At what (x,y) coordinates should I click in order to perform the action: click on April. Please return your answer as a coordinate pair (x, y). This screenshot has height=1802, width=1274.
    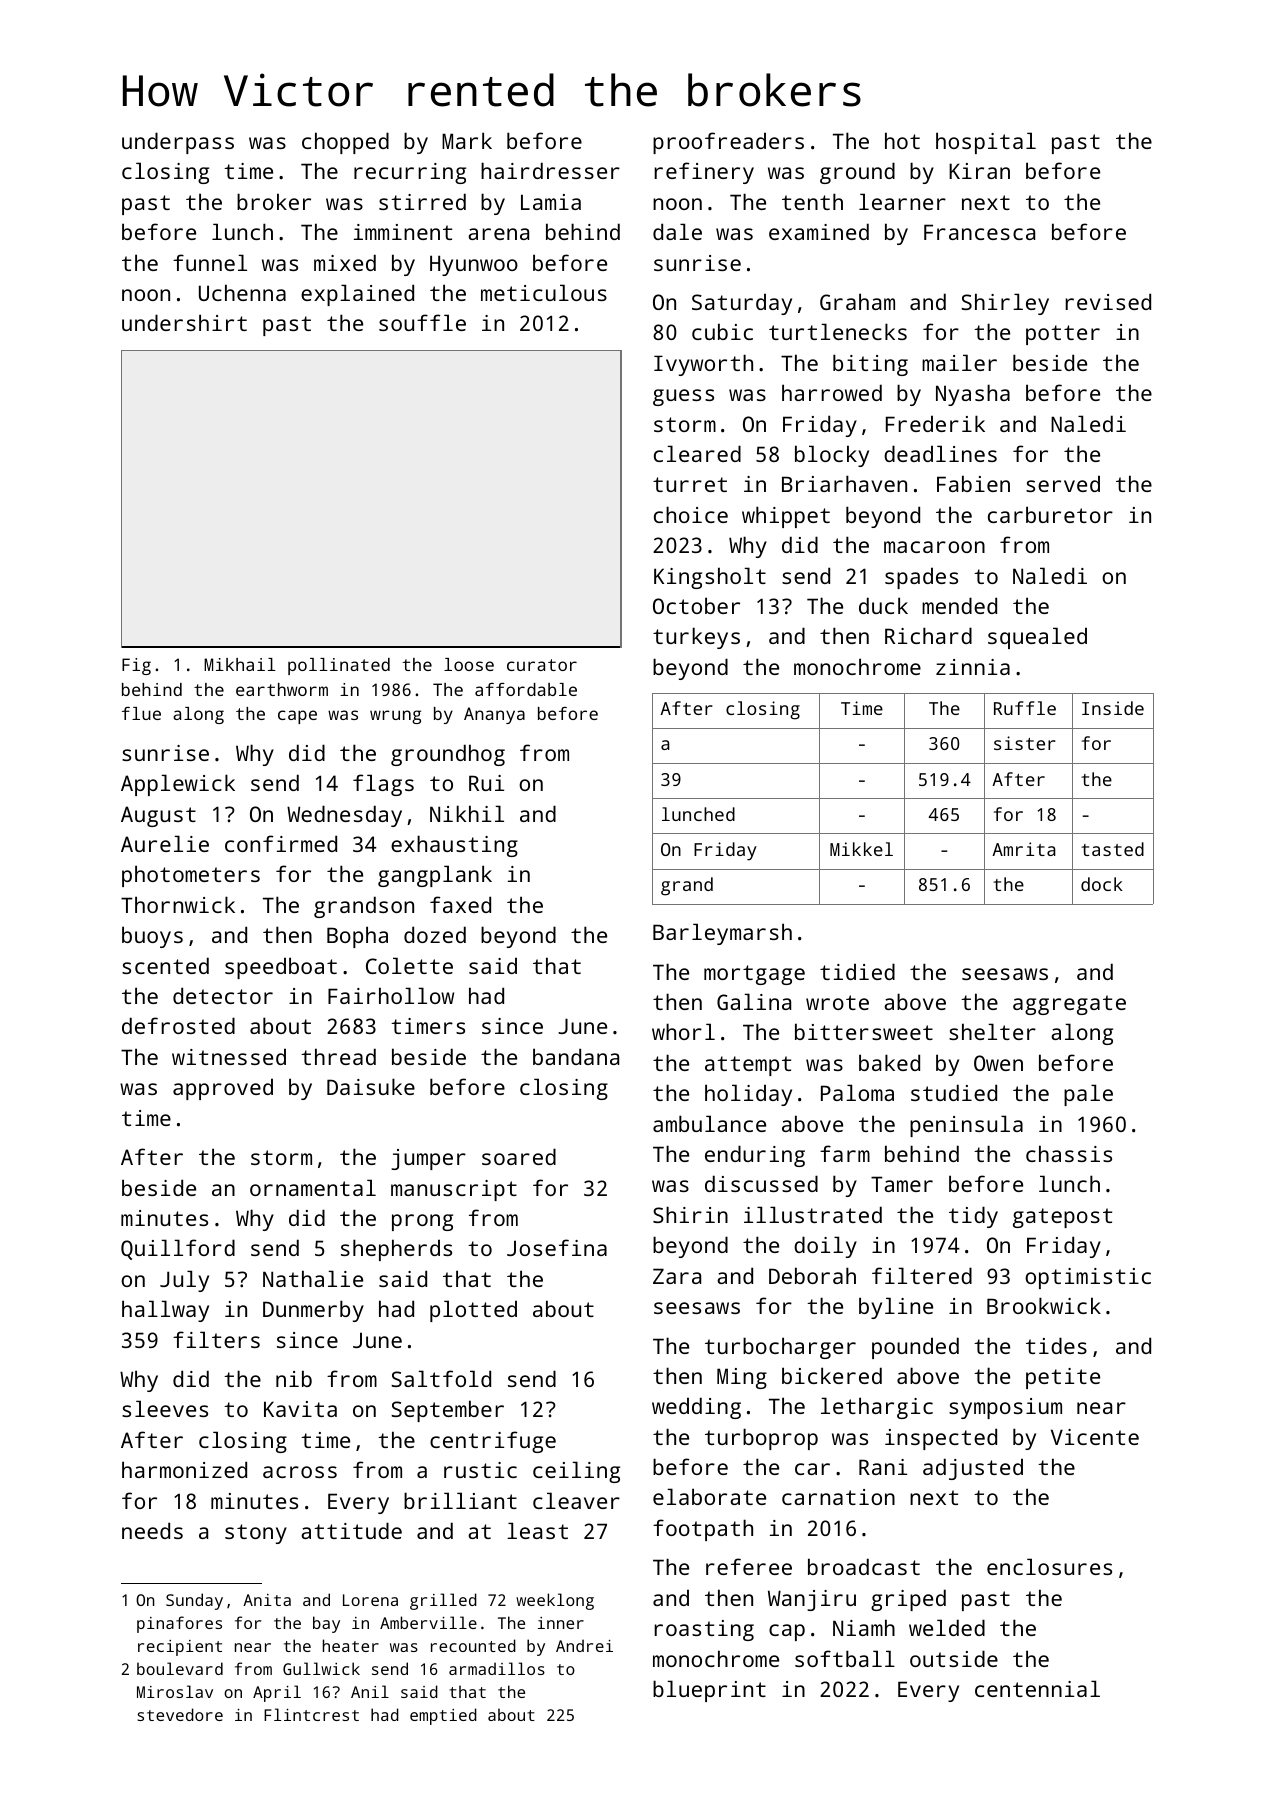
    Looking at the image, I should click on (277, 1693).
